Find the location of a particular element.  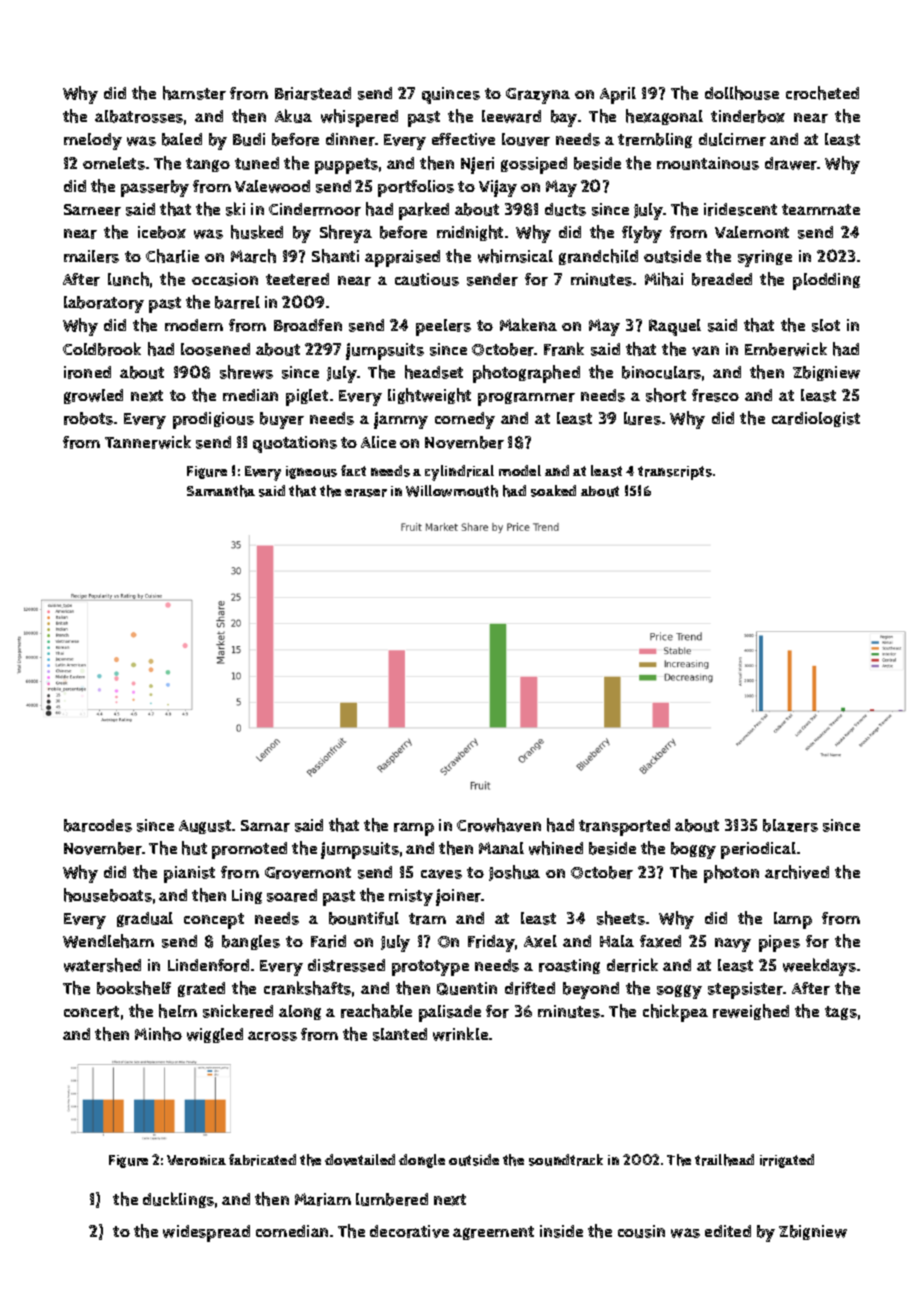

periodical is located at coordinates (758, 850).
